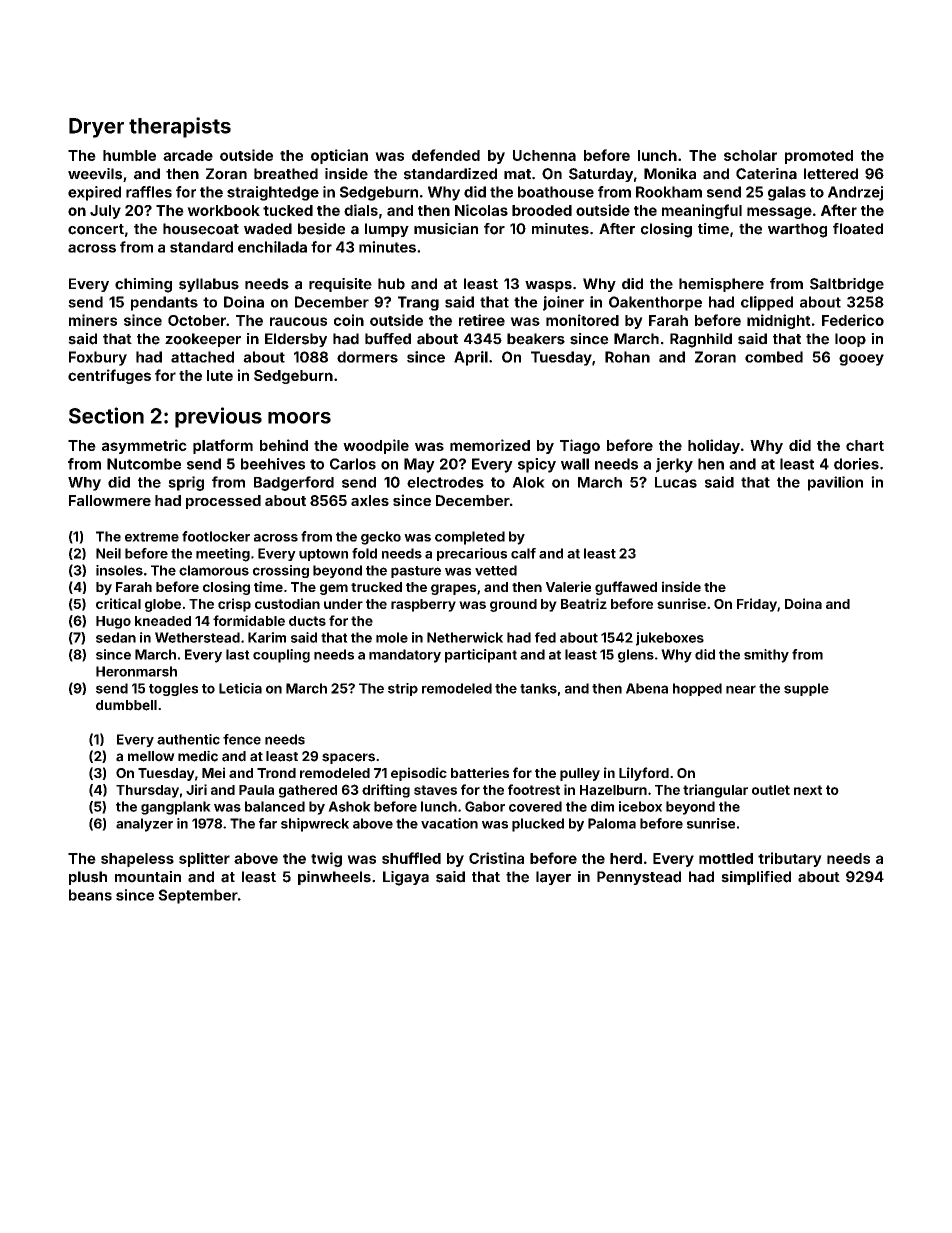  Describe the element at coordinates (197, 637) in the image. I see `Wetherstead` at that location.
